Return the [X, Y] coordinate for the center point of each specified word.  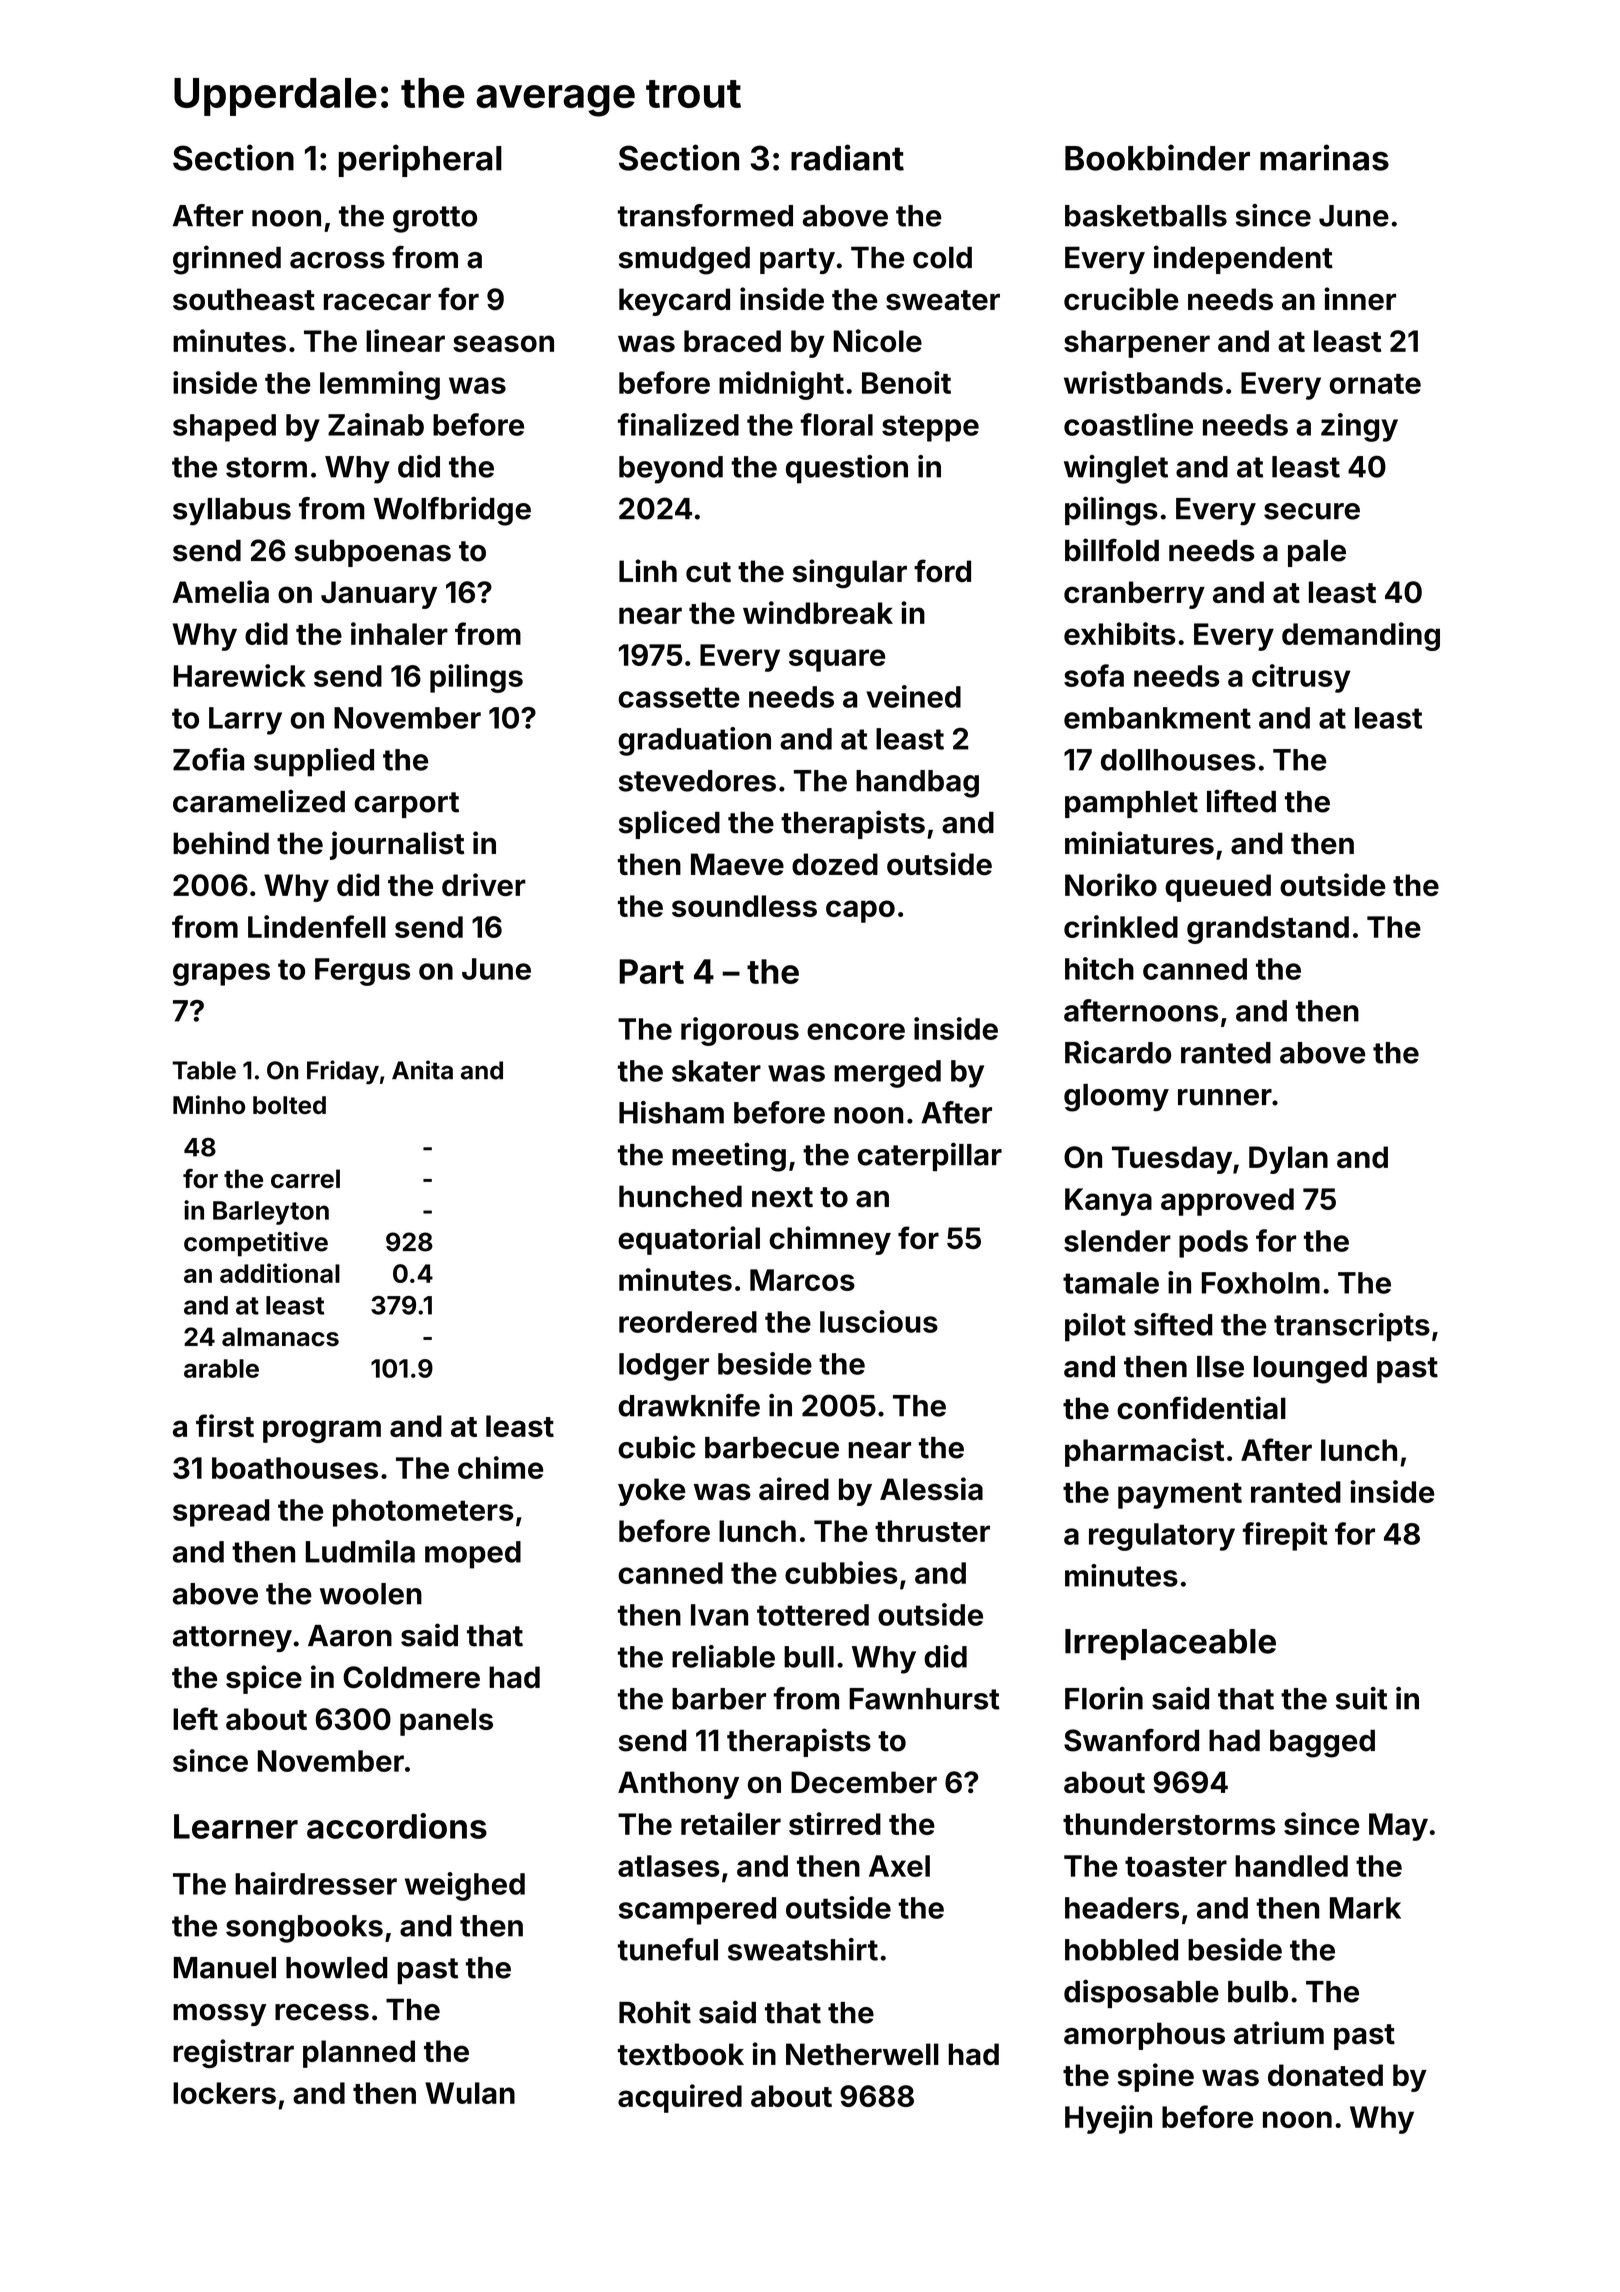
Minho [209, 1104]
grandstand [1268, 930]
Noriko [1111, 884]
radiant [847, 157]
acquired [680, 2098]
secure [1312, 511]
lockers [224, 2093]
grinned [227, 260]
